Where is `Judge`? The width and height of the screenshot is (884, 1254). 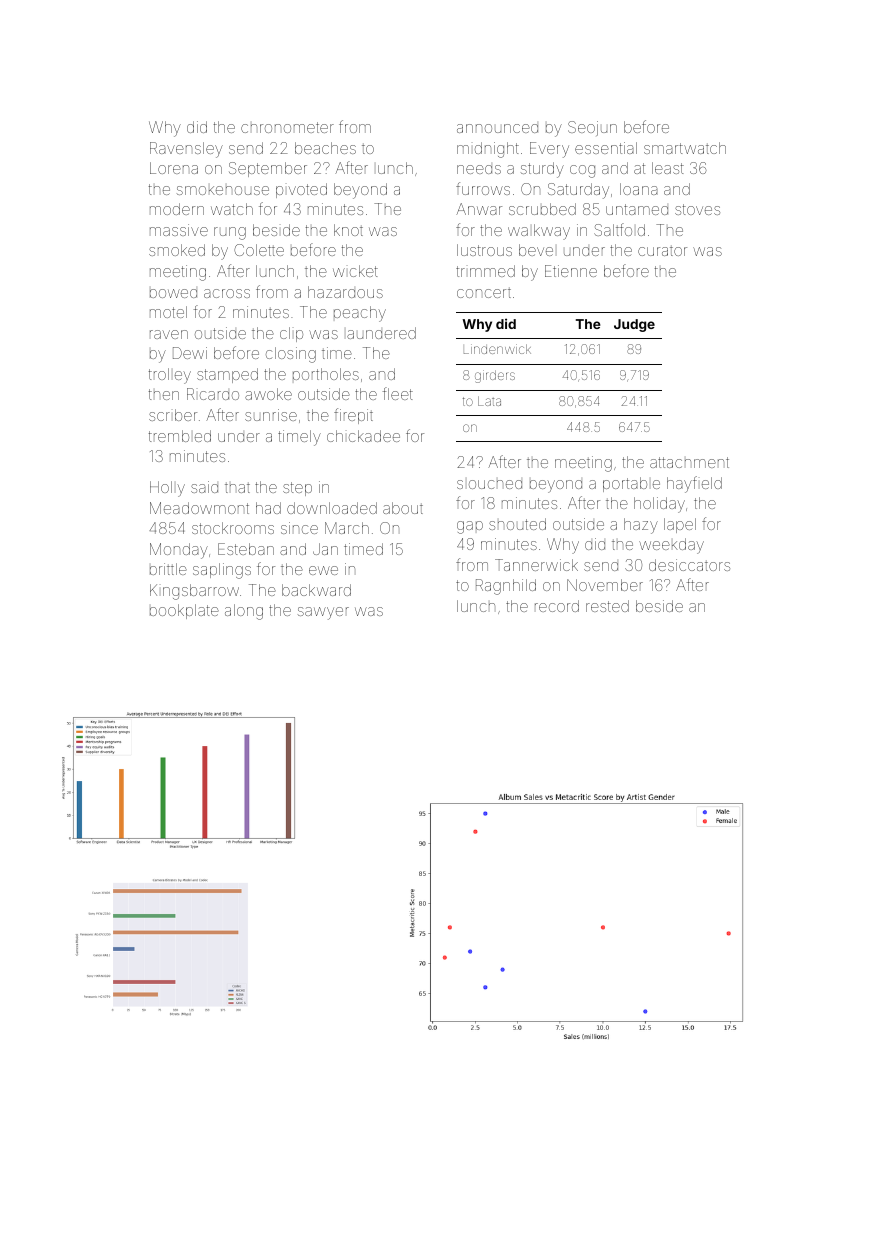 Judge is located at coordinates (634, 325).
